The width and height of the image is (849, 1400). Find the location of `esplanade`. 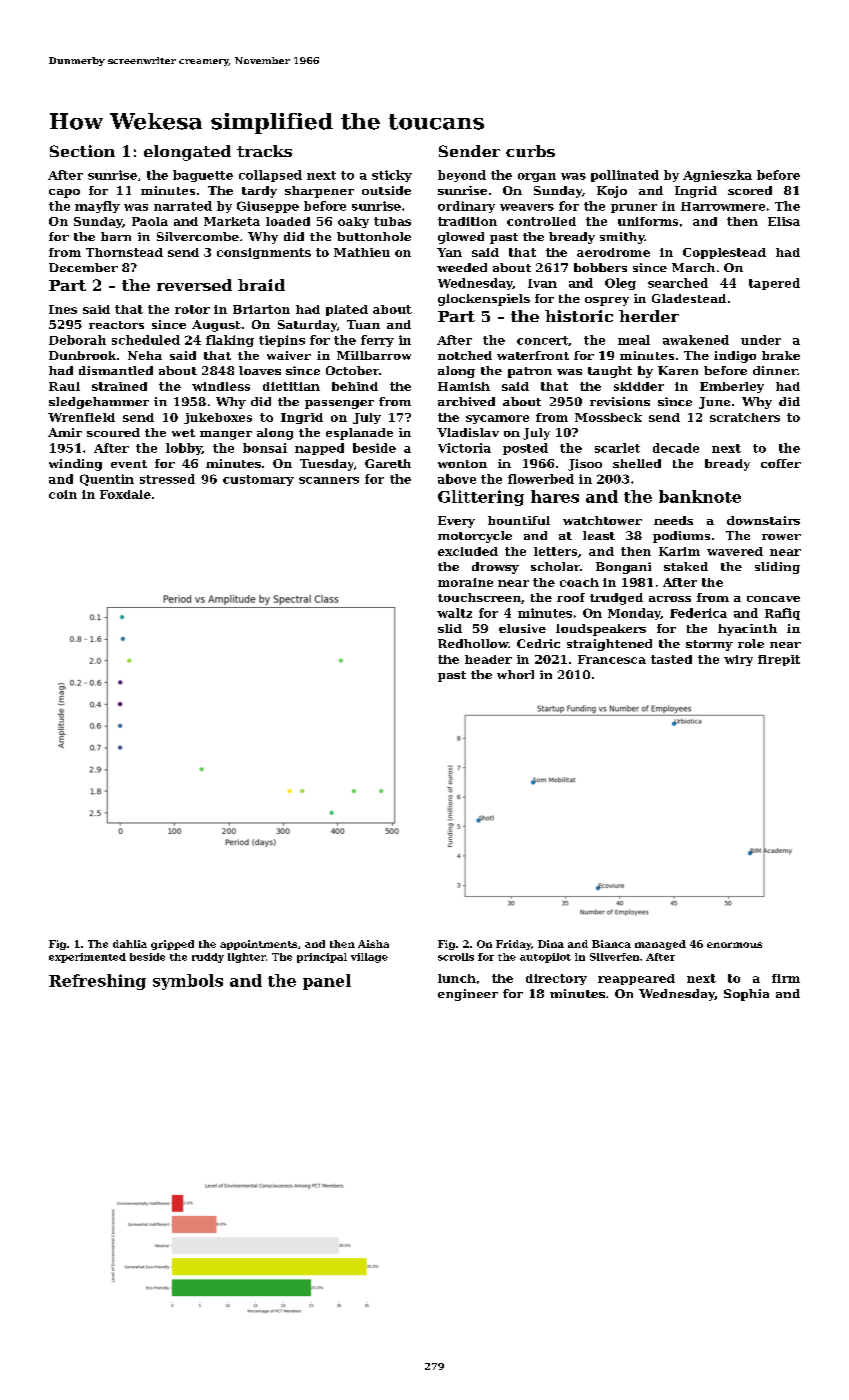

esplanade is located at coordinates (359, 434).
